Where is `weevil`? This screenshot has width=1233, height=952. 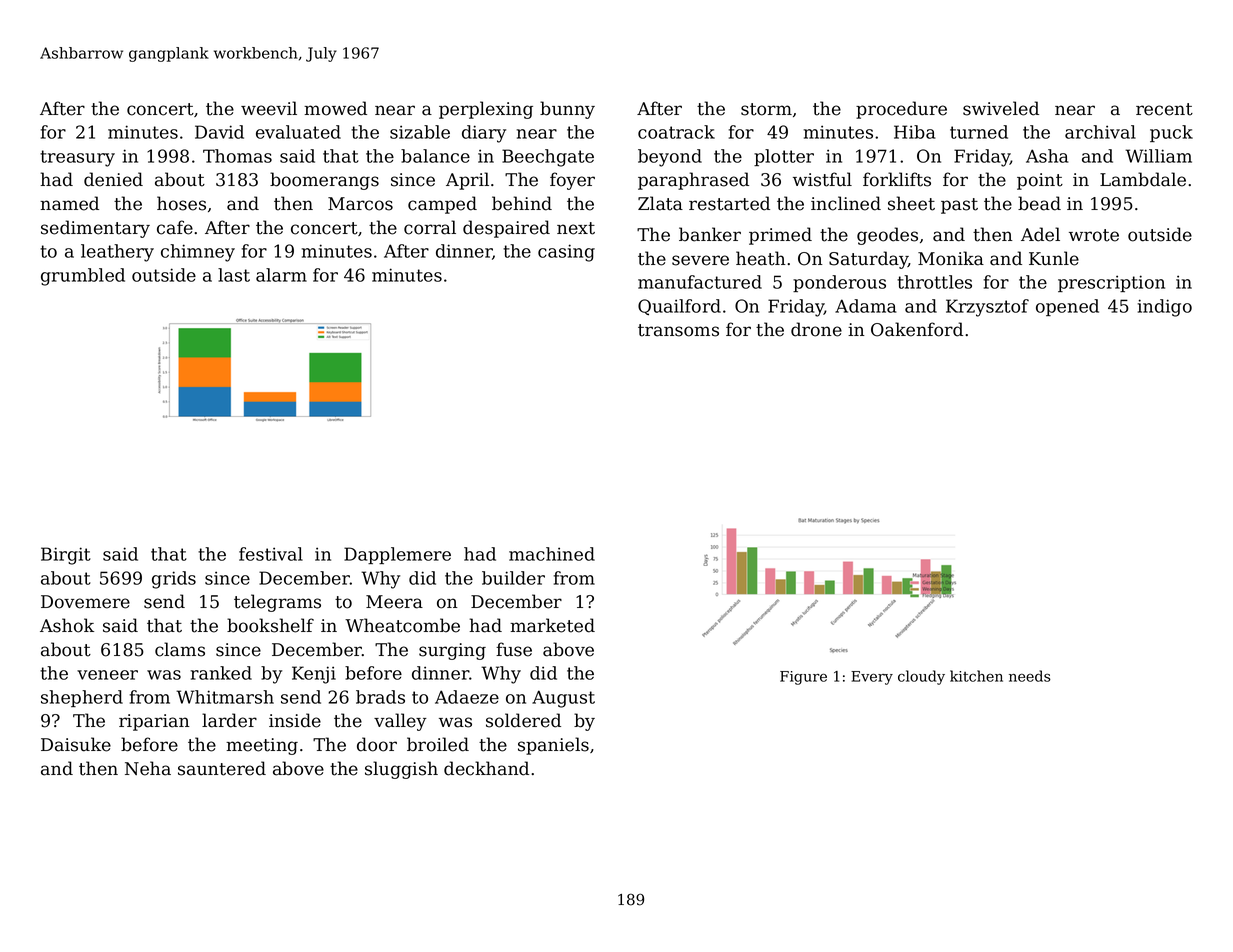 weevil is located at coordinates (269, 108).
